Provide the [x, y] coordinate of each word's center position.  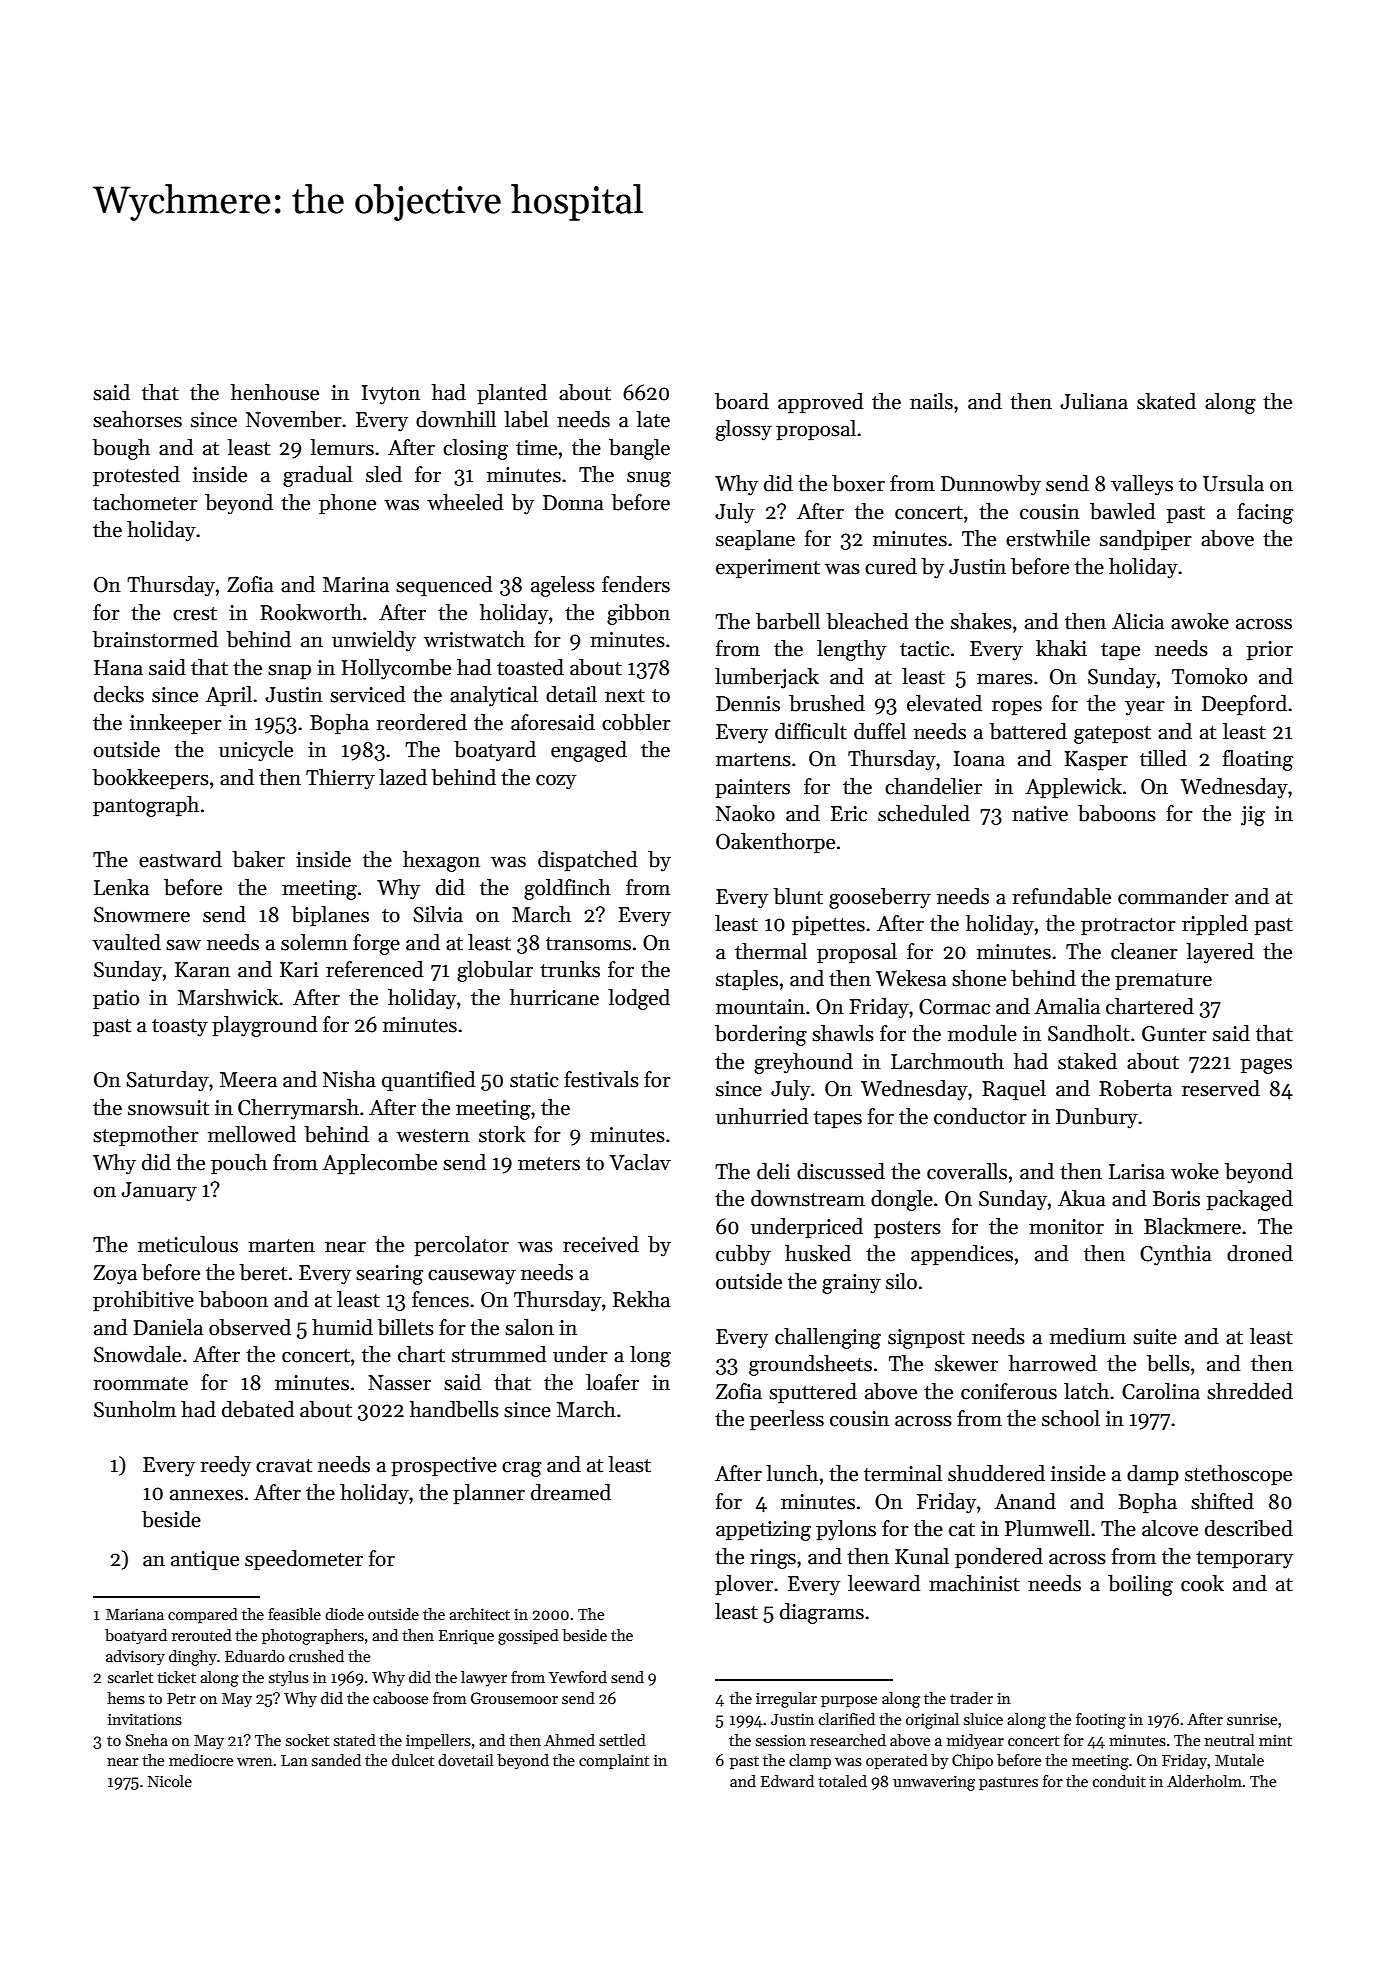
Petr [181, 1698]
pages [1266, 1066]
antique [205, 1561]
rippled [1215, 925]
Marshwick [228, 997]
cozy [556, 782]
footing [1101, 1721]
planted [512, 394]
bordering [761, 1035]
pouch [239, 1164]
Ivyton [391, 395]
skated [1166, 401]
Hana [118, 668]
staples [747, 980]
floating [1258, 760]
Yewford [578, 1677]
